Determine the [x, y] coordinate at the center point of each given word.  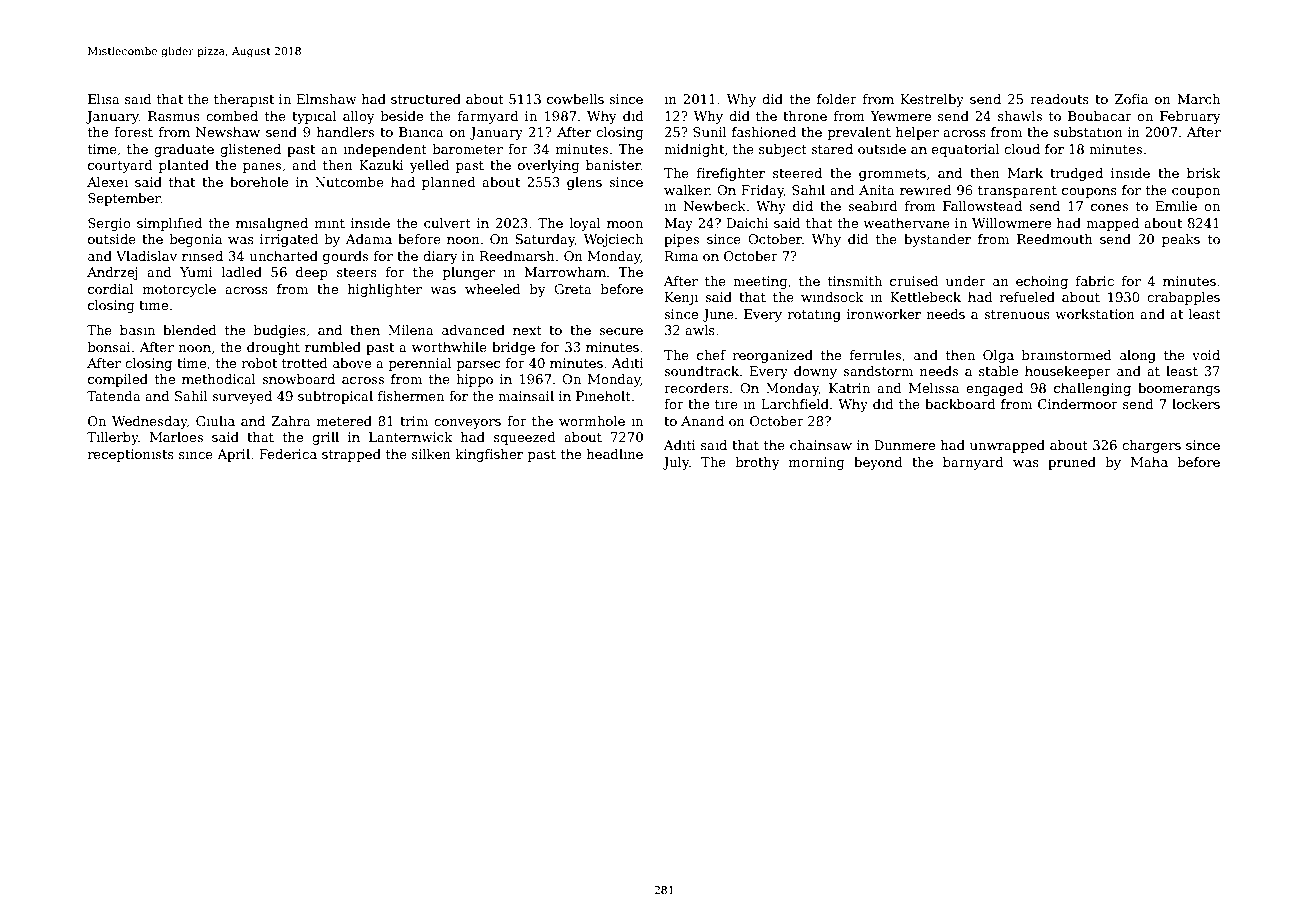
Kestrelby [932, 100]
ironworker [884, 314]
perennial [420, 364]
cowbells [575, 99]
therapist [244, 100]
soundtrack [701, 371]
